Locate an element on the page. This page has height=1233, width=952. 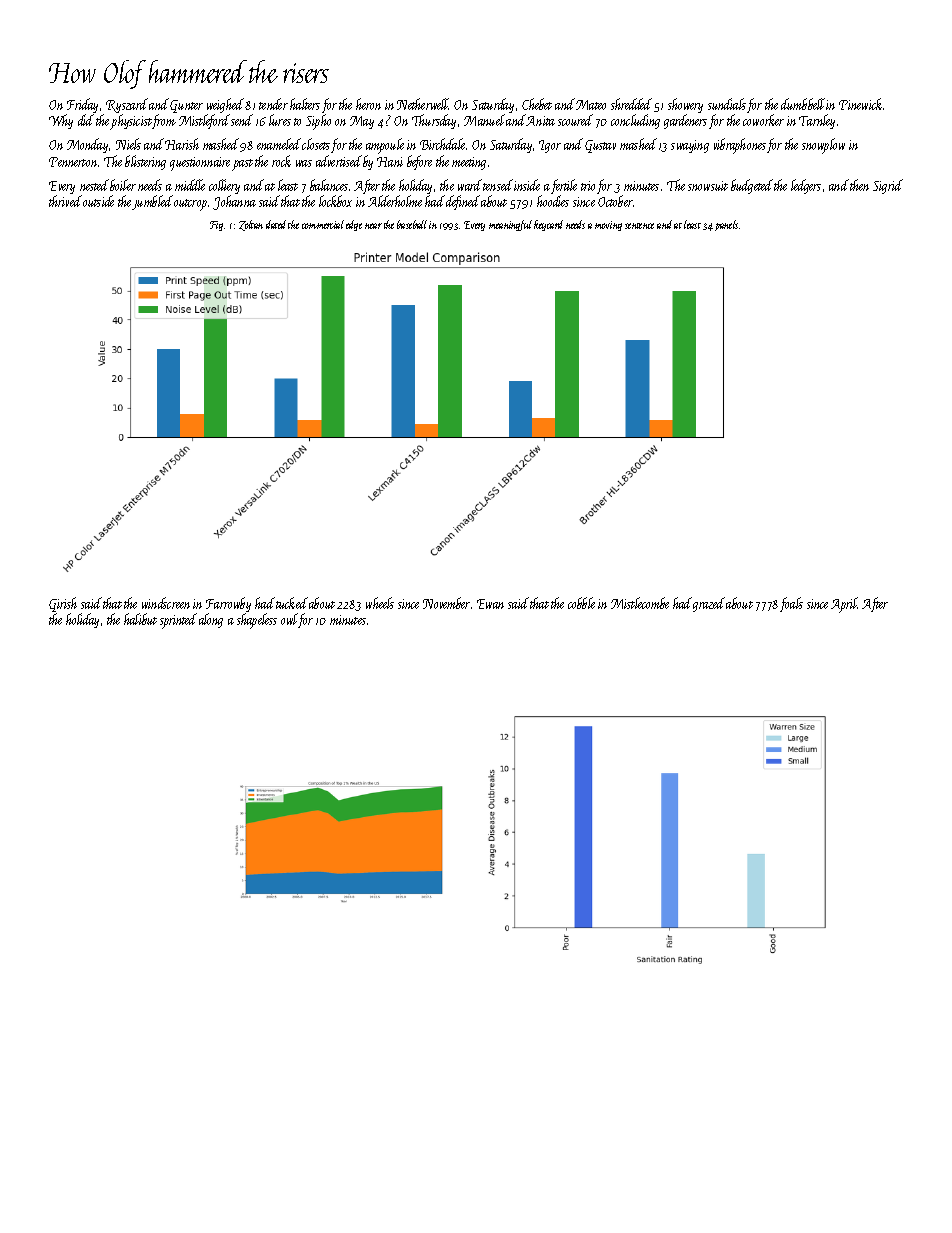
near is located at coordinates (373, 226).
